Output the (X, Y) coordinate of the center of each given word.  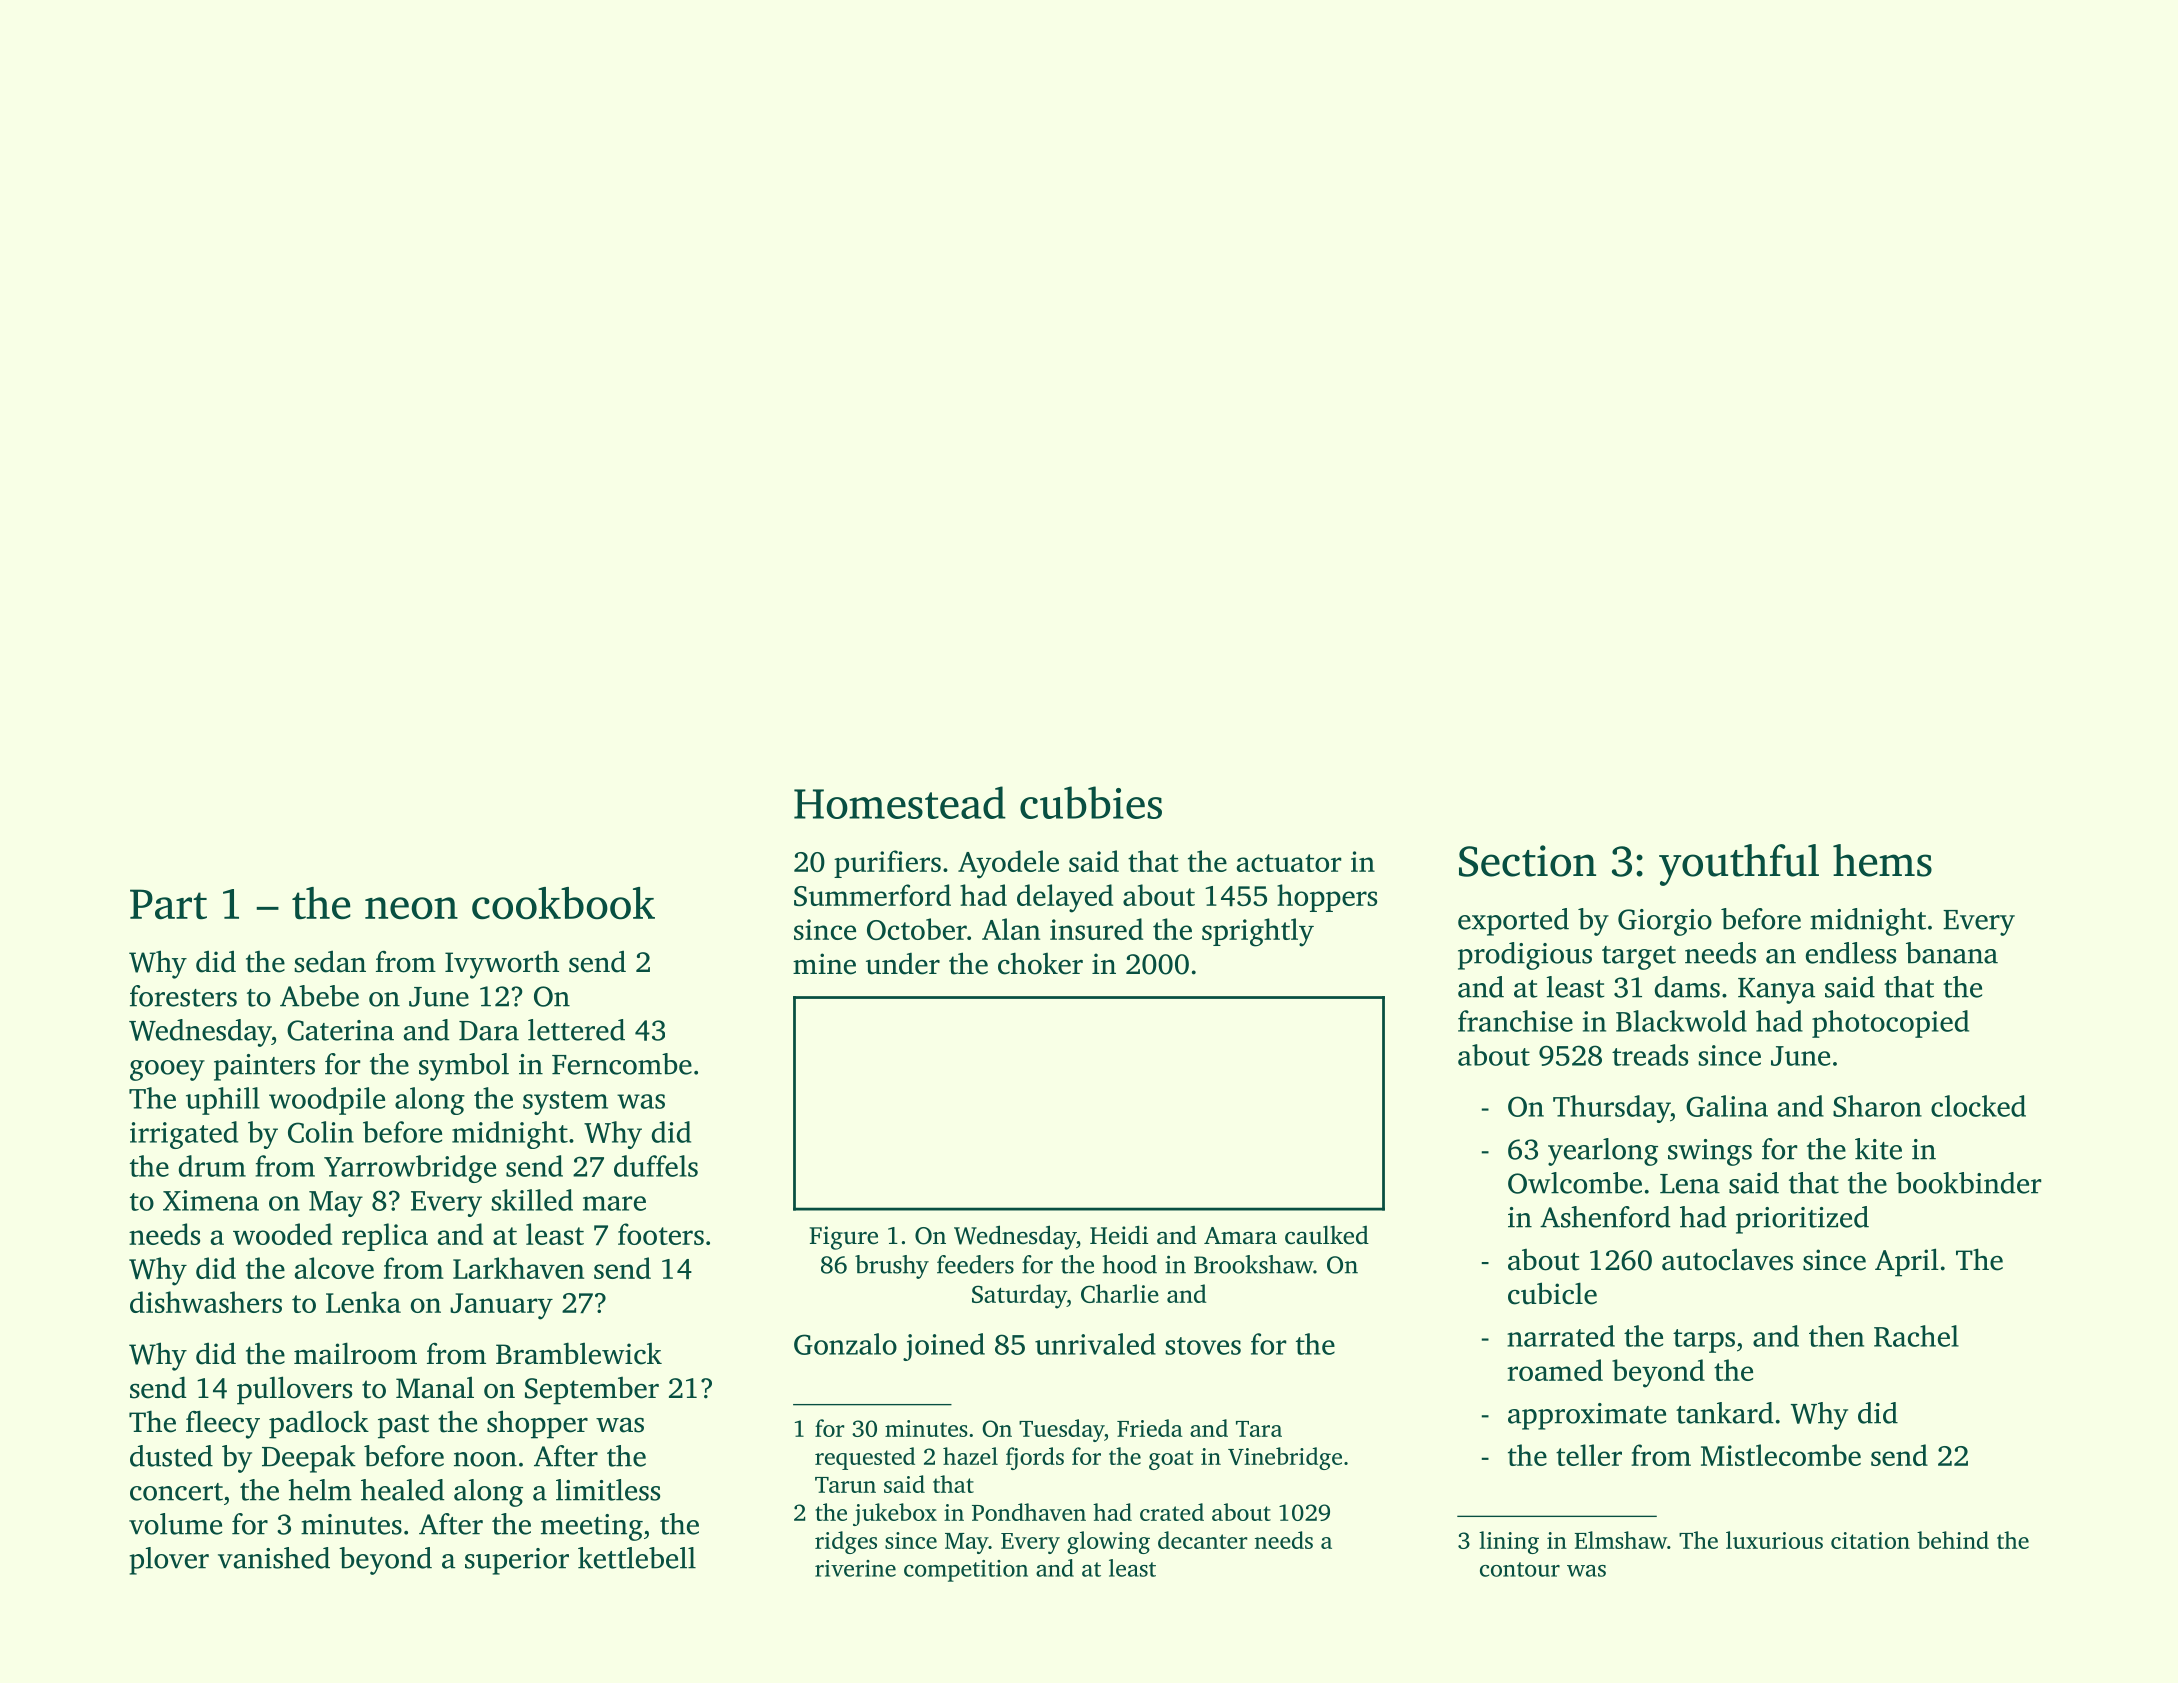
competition (966, 1571)
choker (1040, 963)
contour (1520, 1569)
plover (169, 1561)
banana (1952, 953)
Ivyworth (502, 964)
